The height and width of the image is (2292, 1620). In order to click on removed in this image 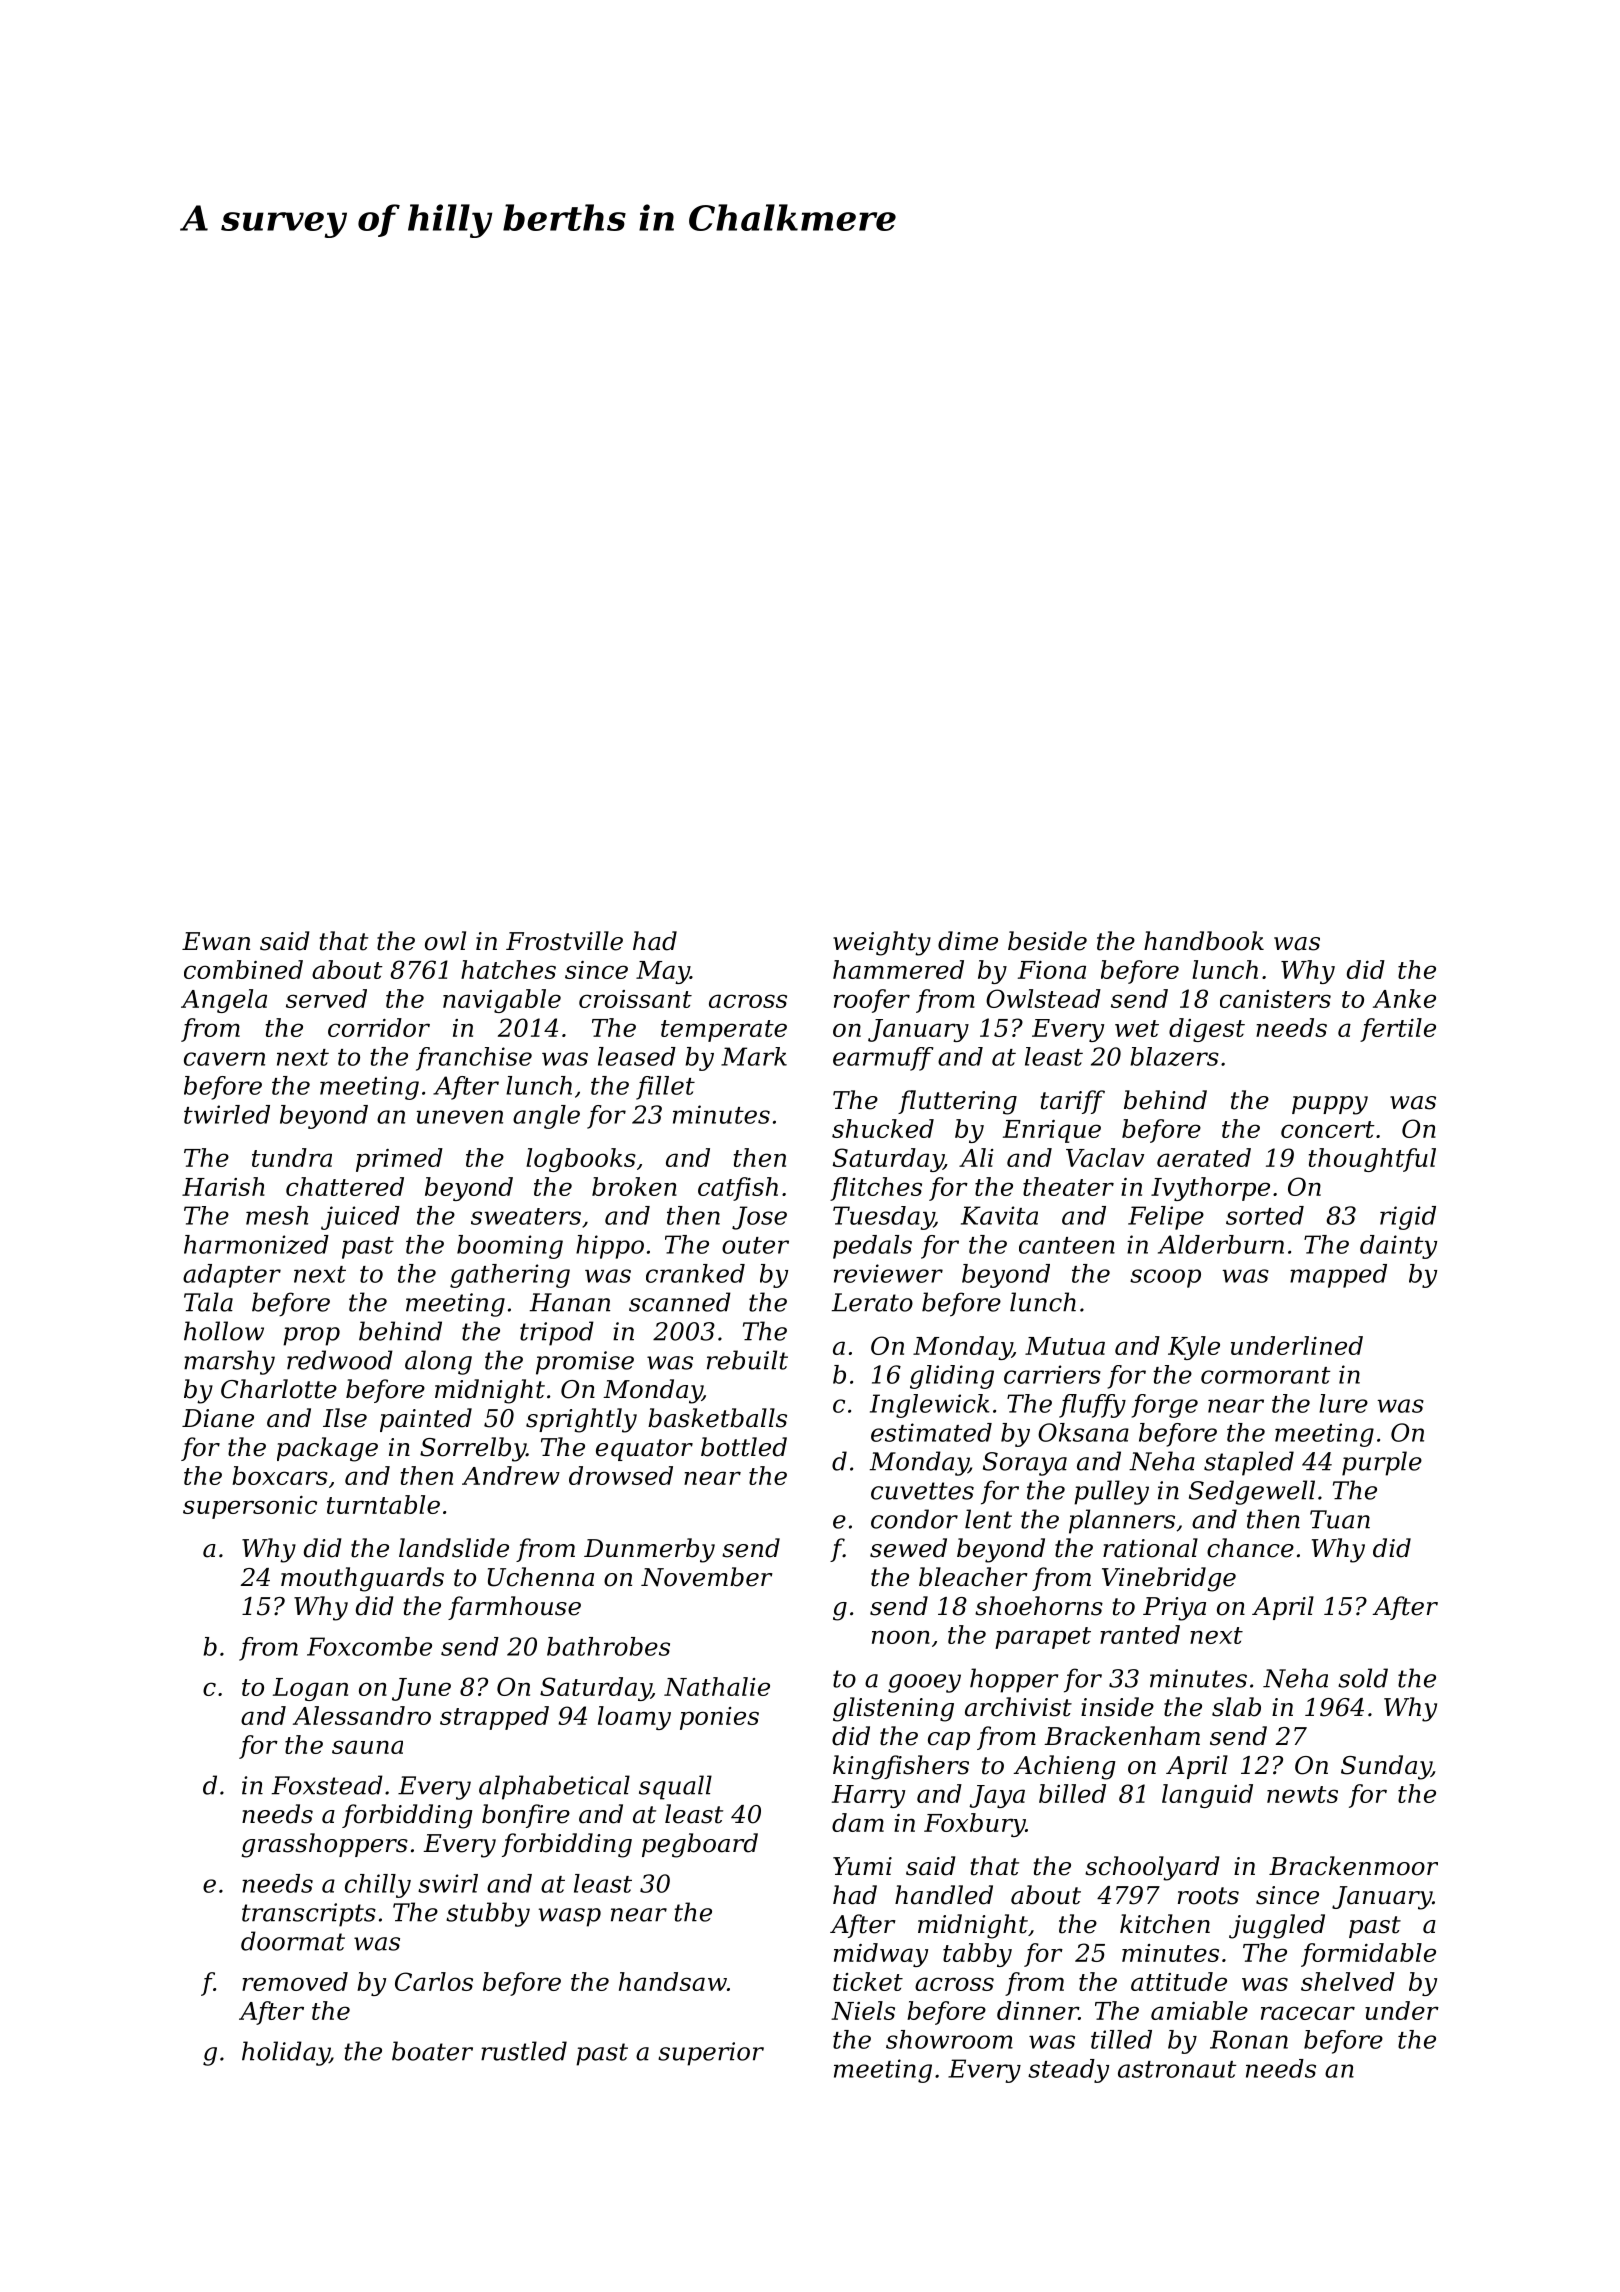, I will do `click(295, 1981)`.
